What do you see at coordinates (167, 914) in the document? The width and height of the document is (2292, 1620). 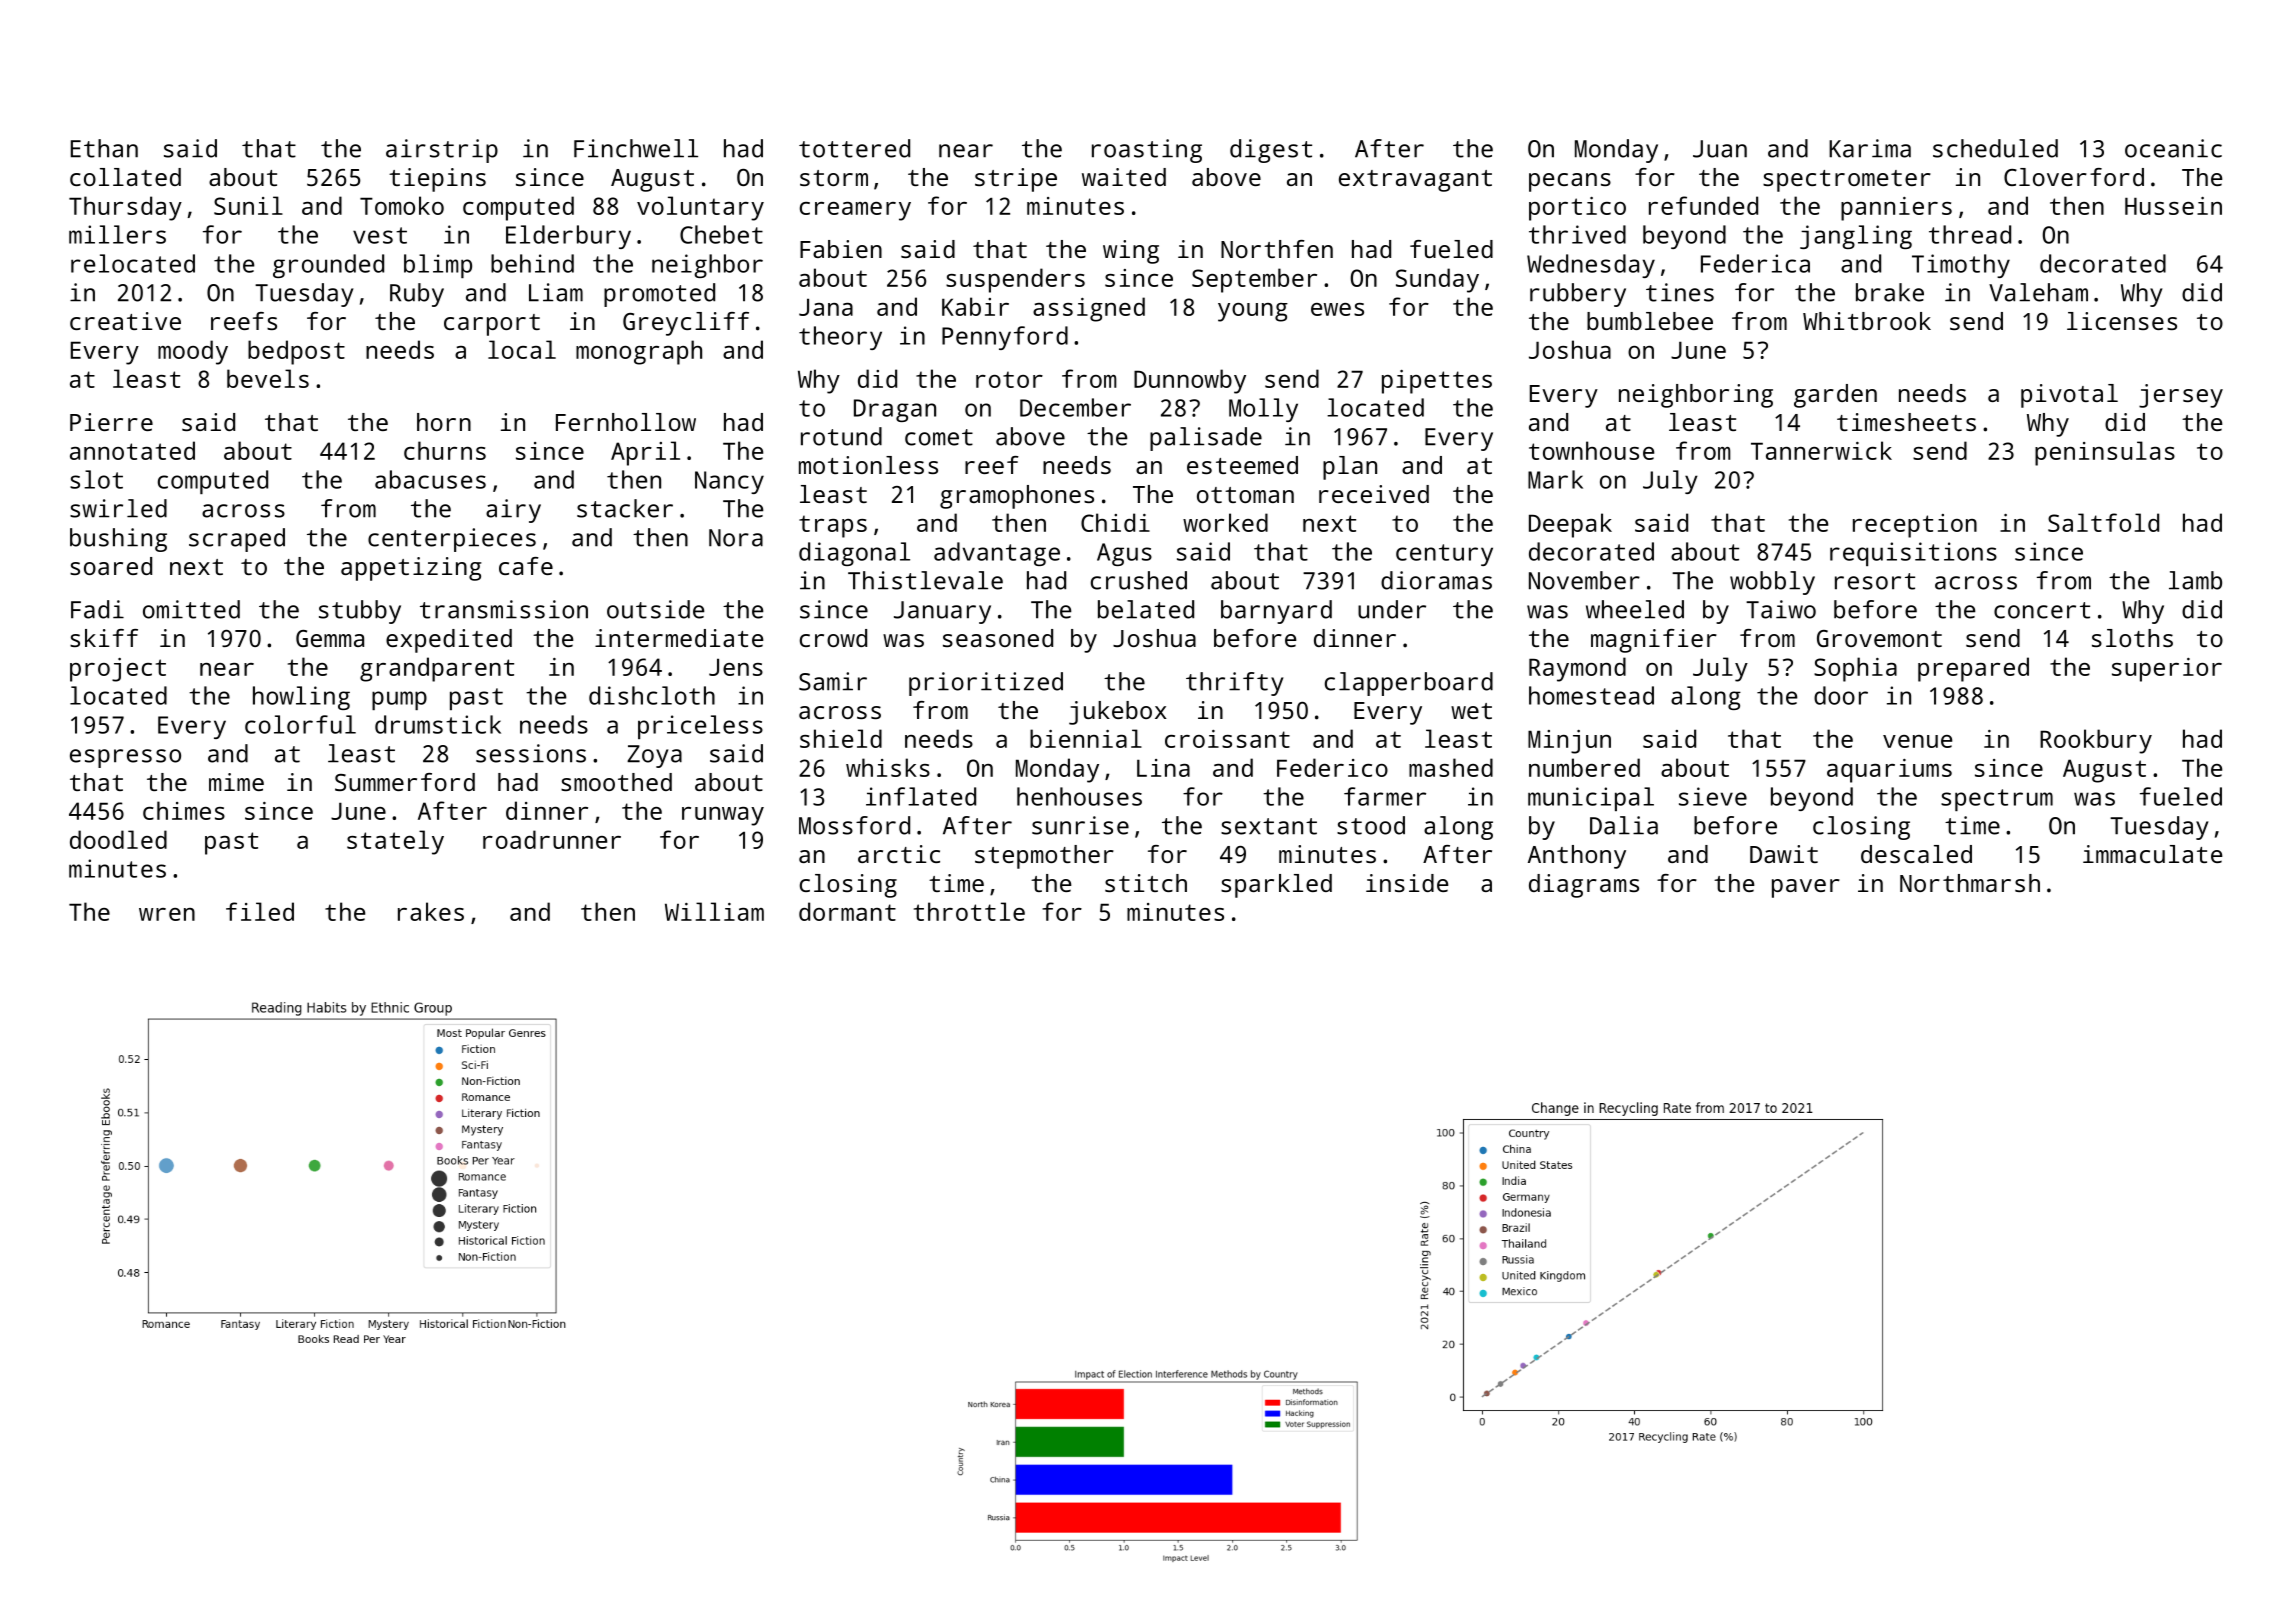 I see `wren` at bounding box center [167, 914].
